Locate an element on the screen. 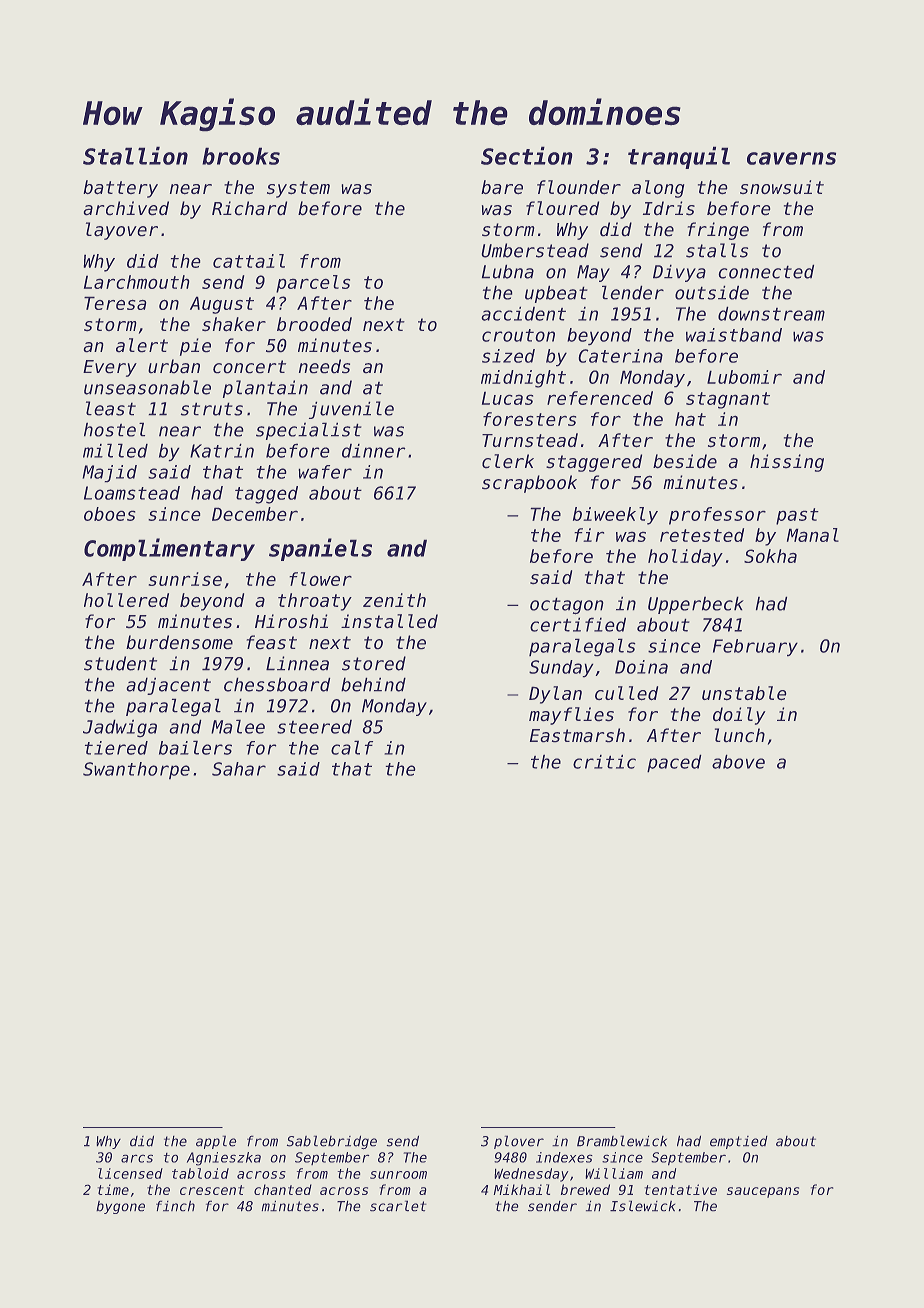  brooks is located at coordinates (241, 156).
